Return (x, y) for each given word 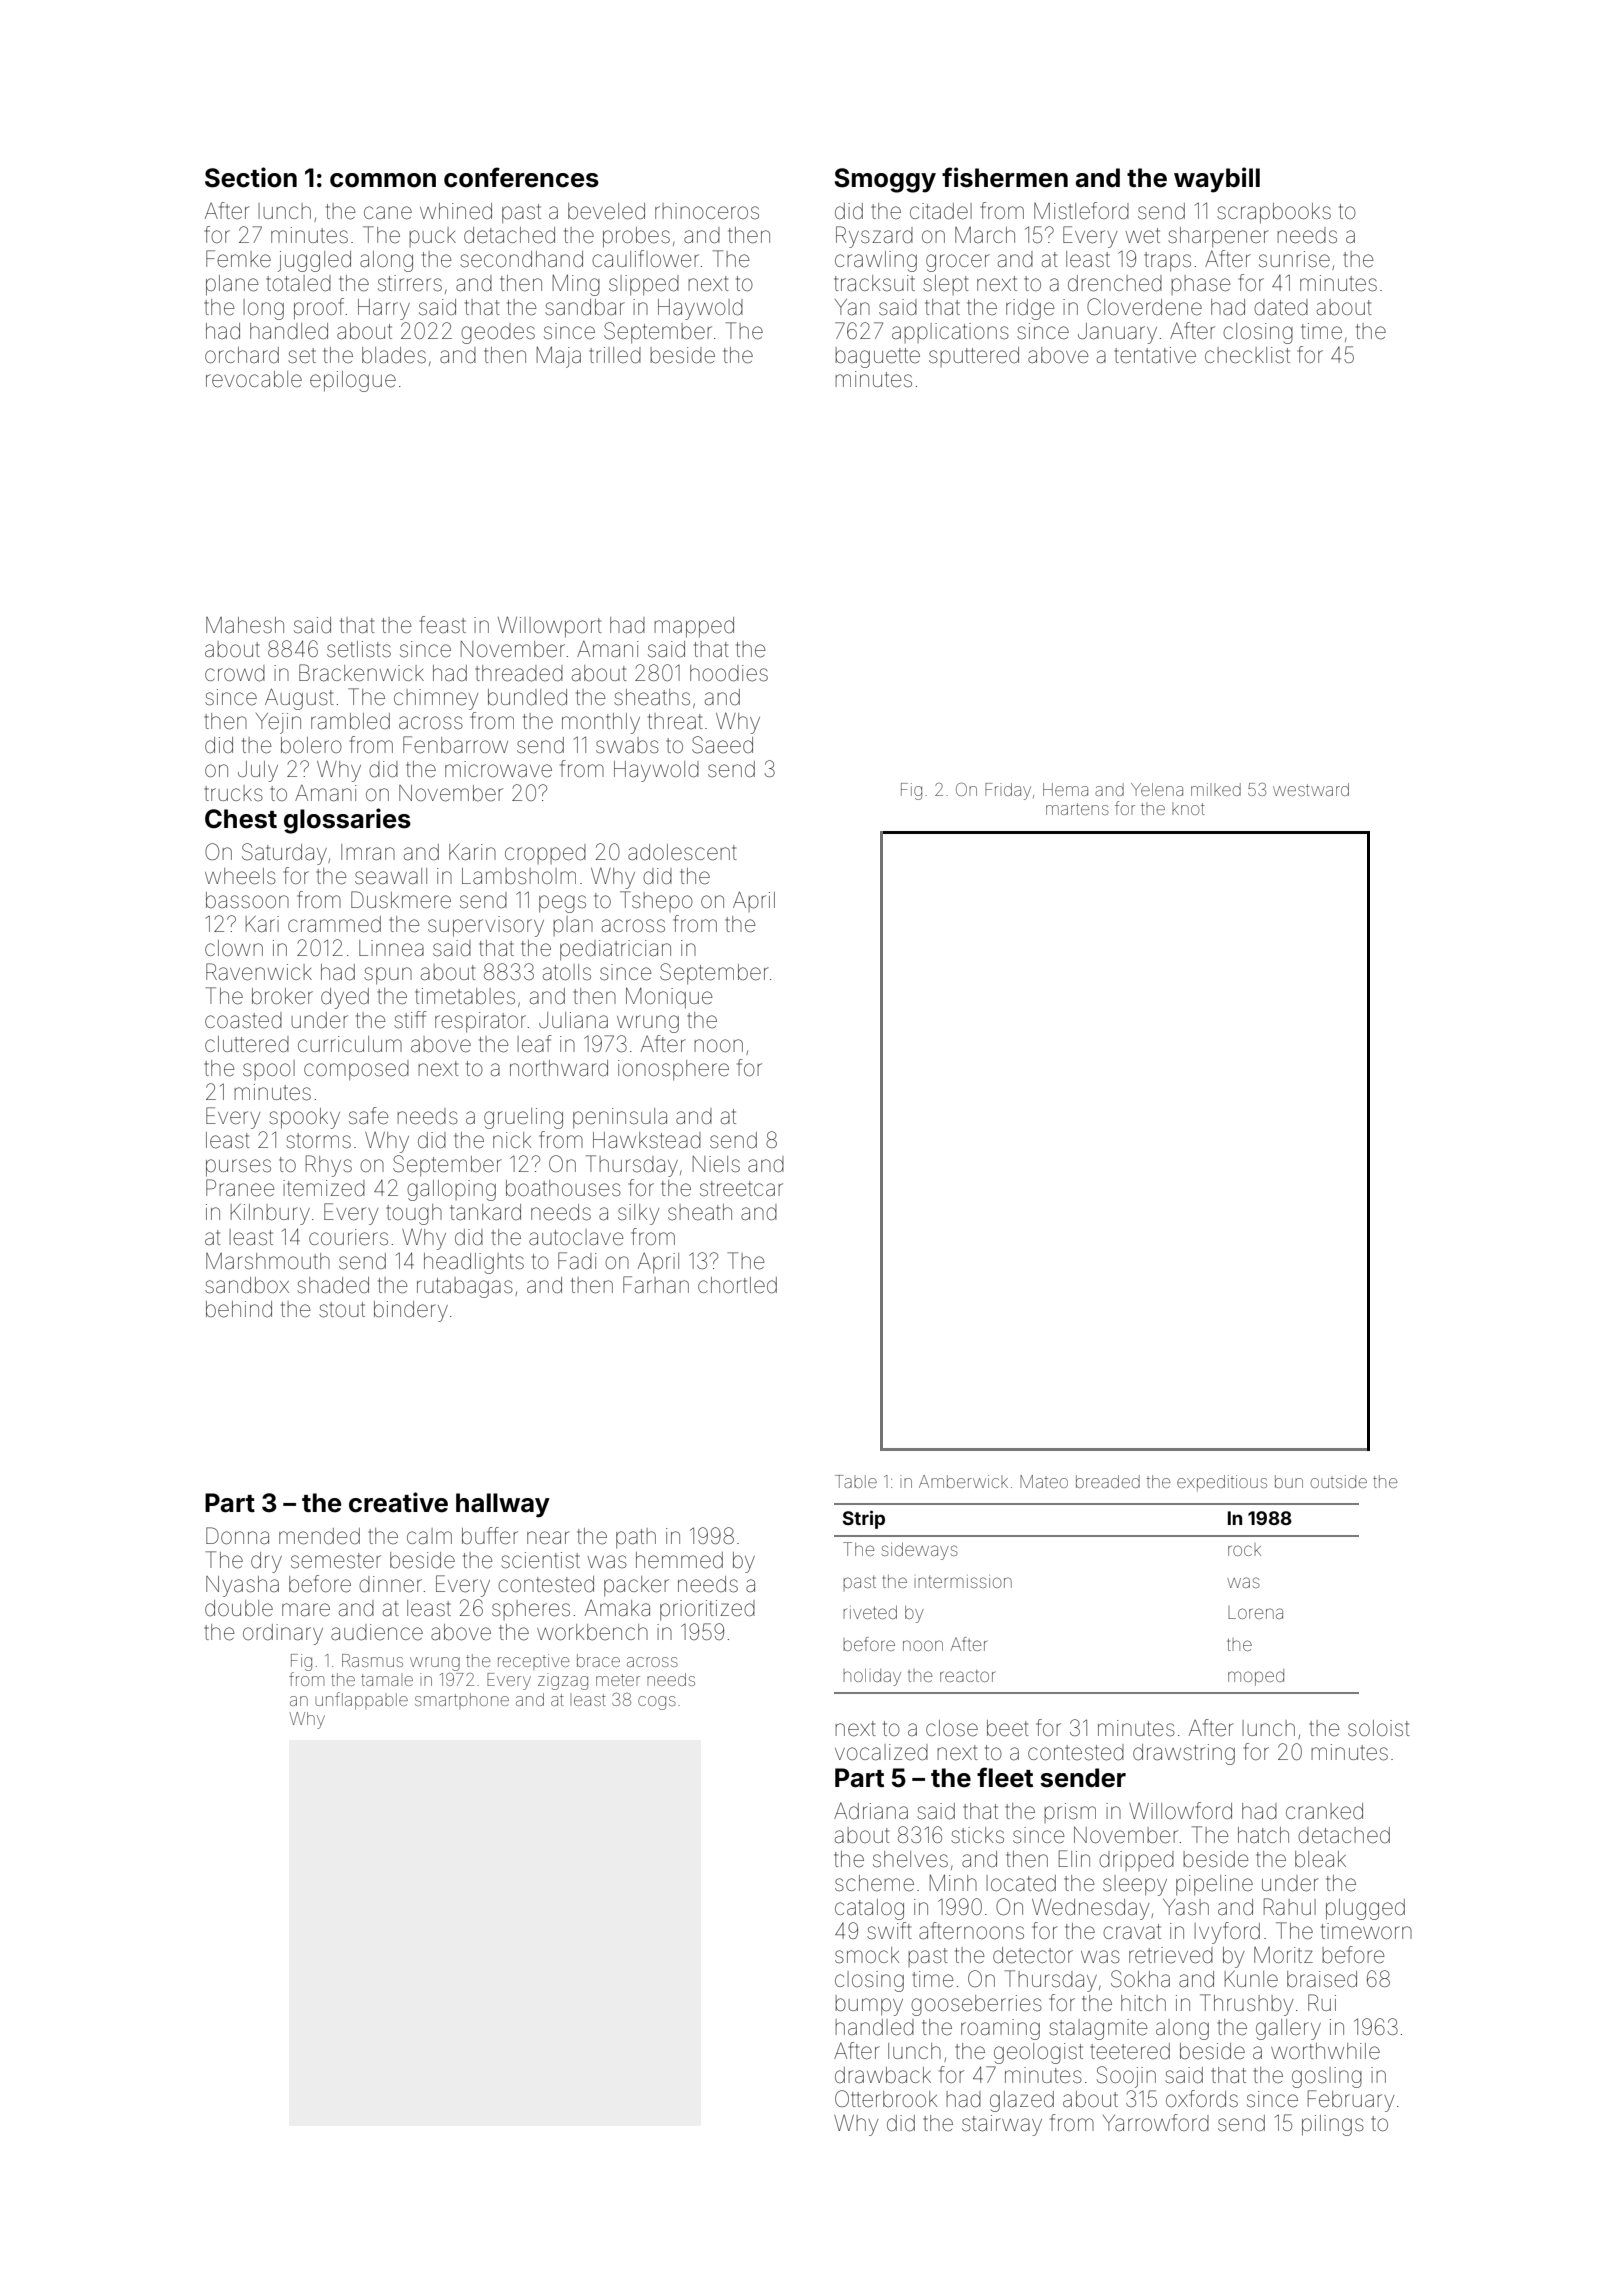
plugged (1365, 1909)
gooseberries (976, 2005)
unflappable (361, 1701)
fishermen (1005, 177)
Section (251, 177)
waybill (1217, 180)
